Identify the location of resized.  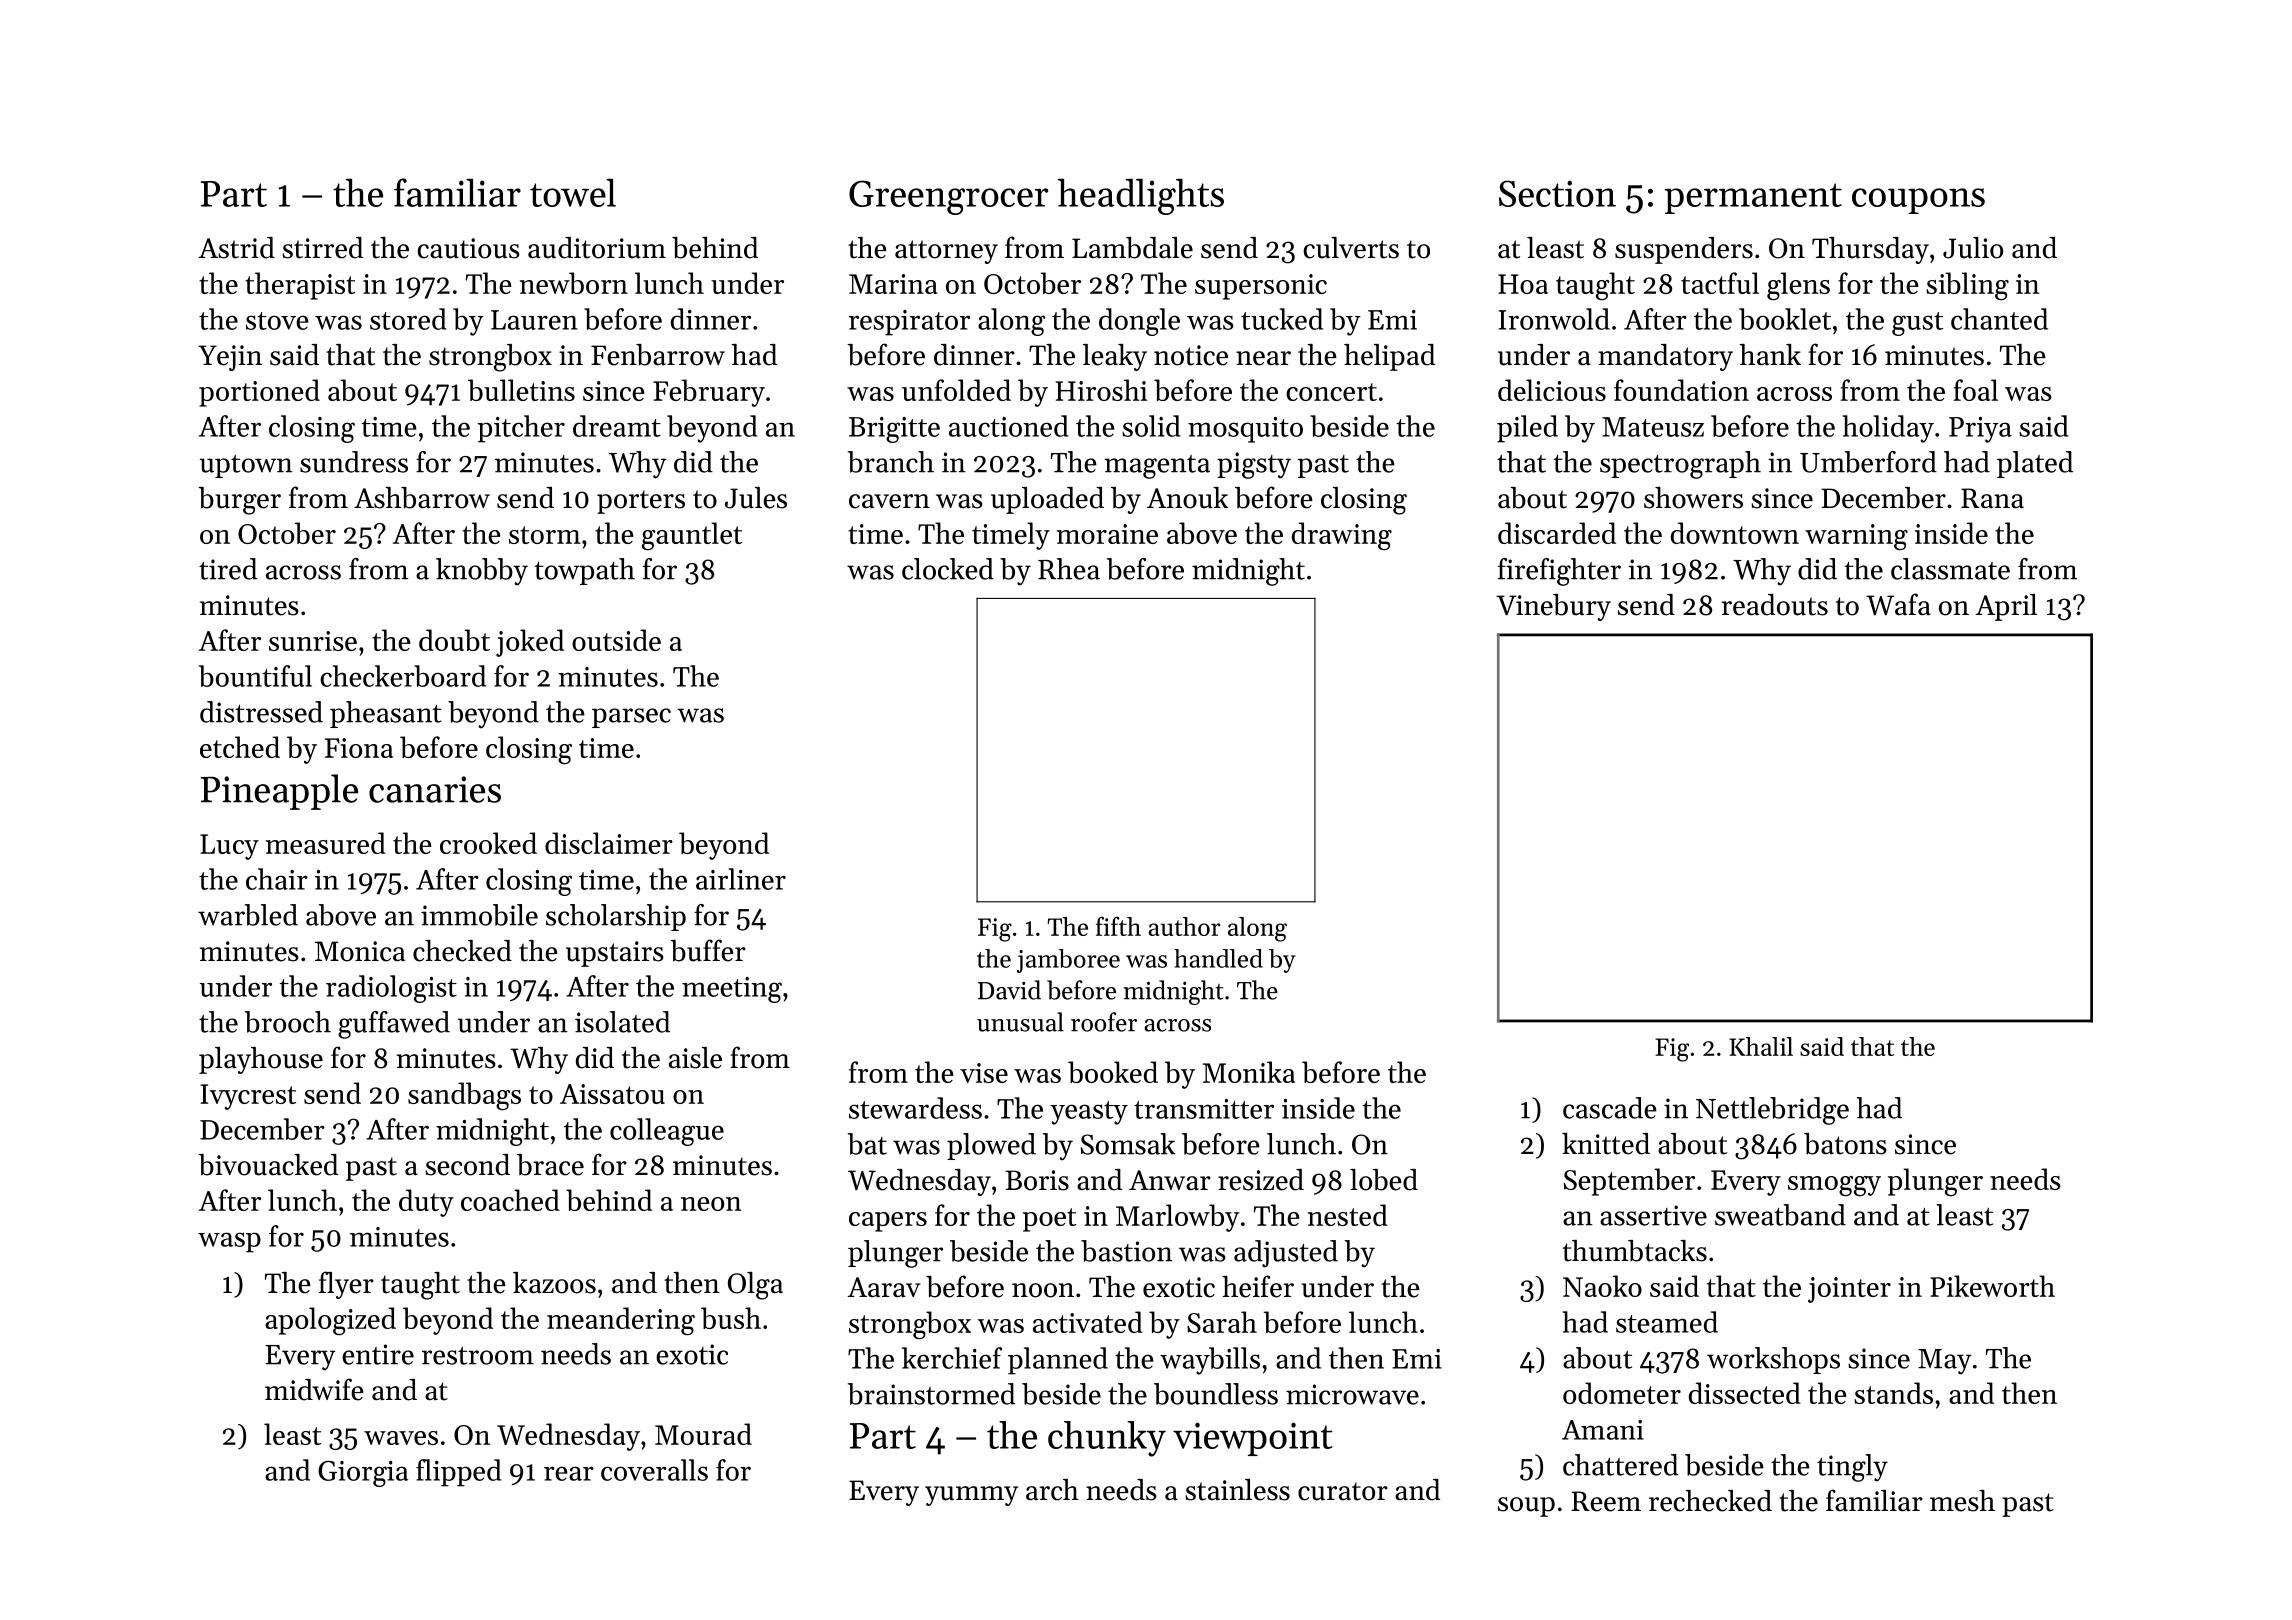
(1261, 1180).
